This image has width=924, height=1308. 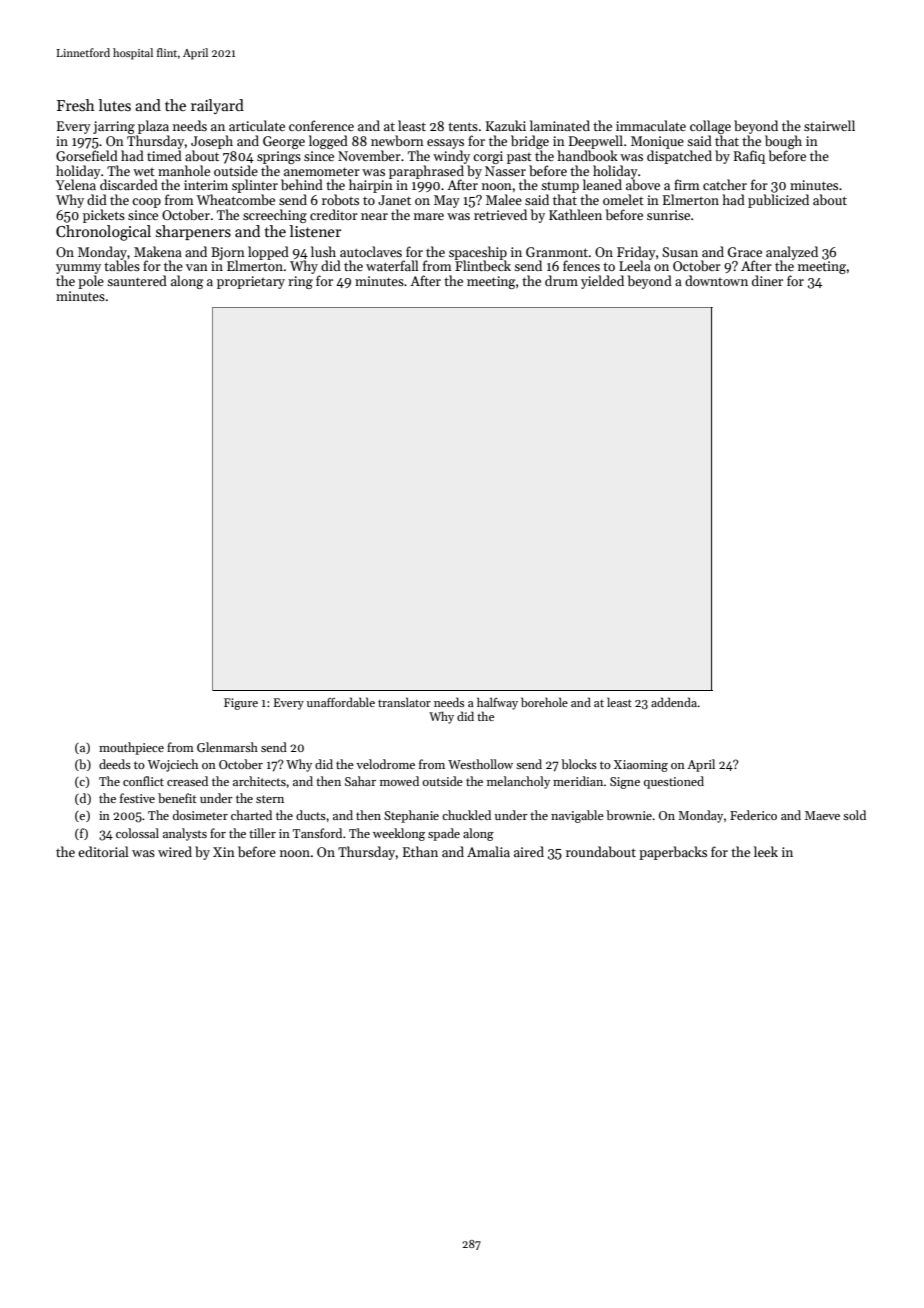 I want to click on wired, so click(x=175, y=851).
